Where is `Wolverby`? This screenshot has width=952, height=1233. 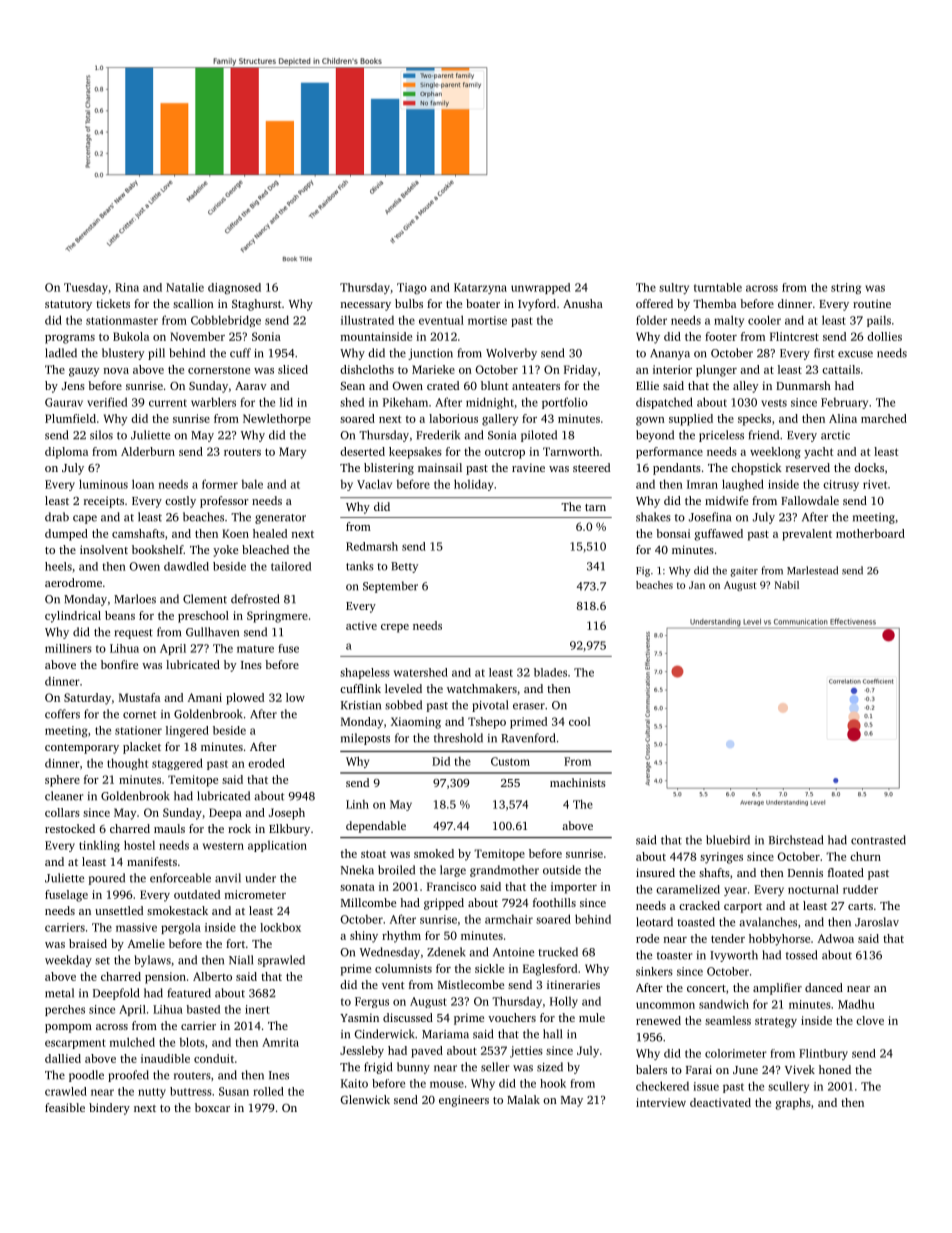 Wolverby is located at coordinates (511, 354).
